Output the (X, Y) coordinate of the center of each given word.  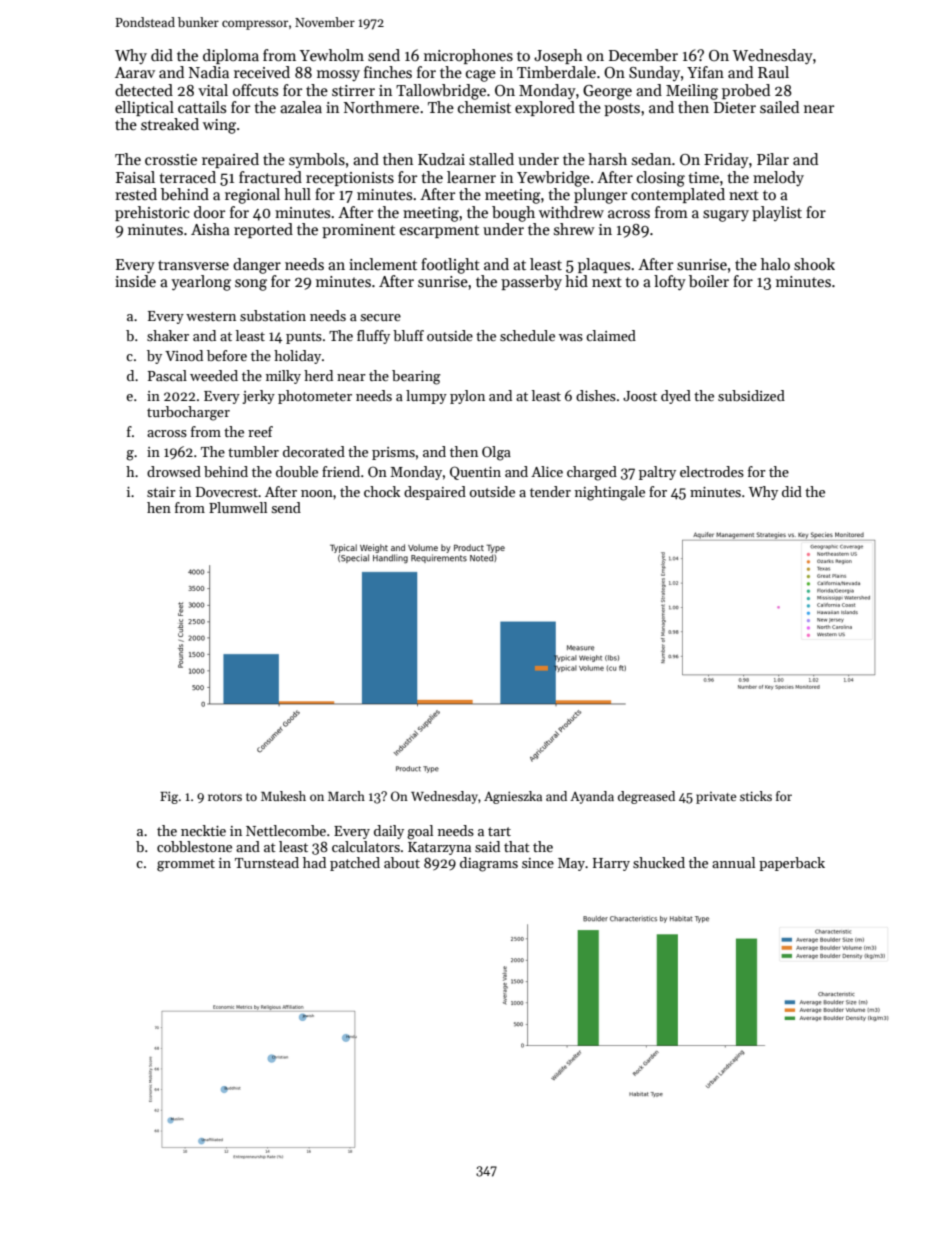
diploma (231, 56)
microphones (468, 56)
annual (733, 862)
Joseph (558, 56)
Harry (611, 864)
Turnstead (267, 862)
